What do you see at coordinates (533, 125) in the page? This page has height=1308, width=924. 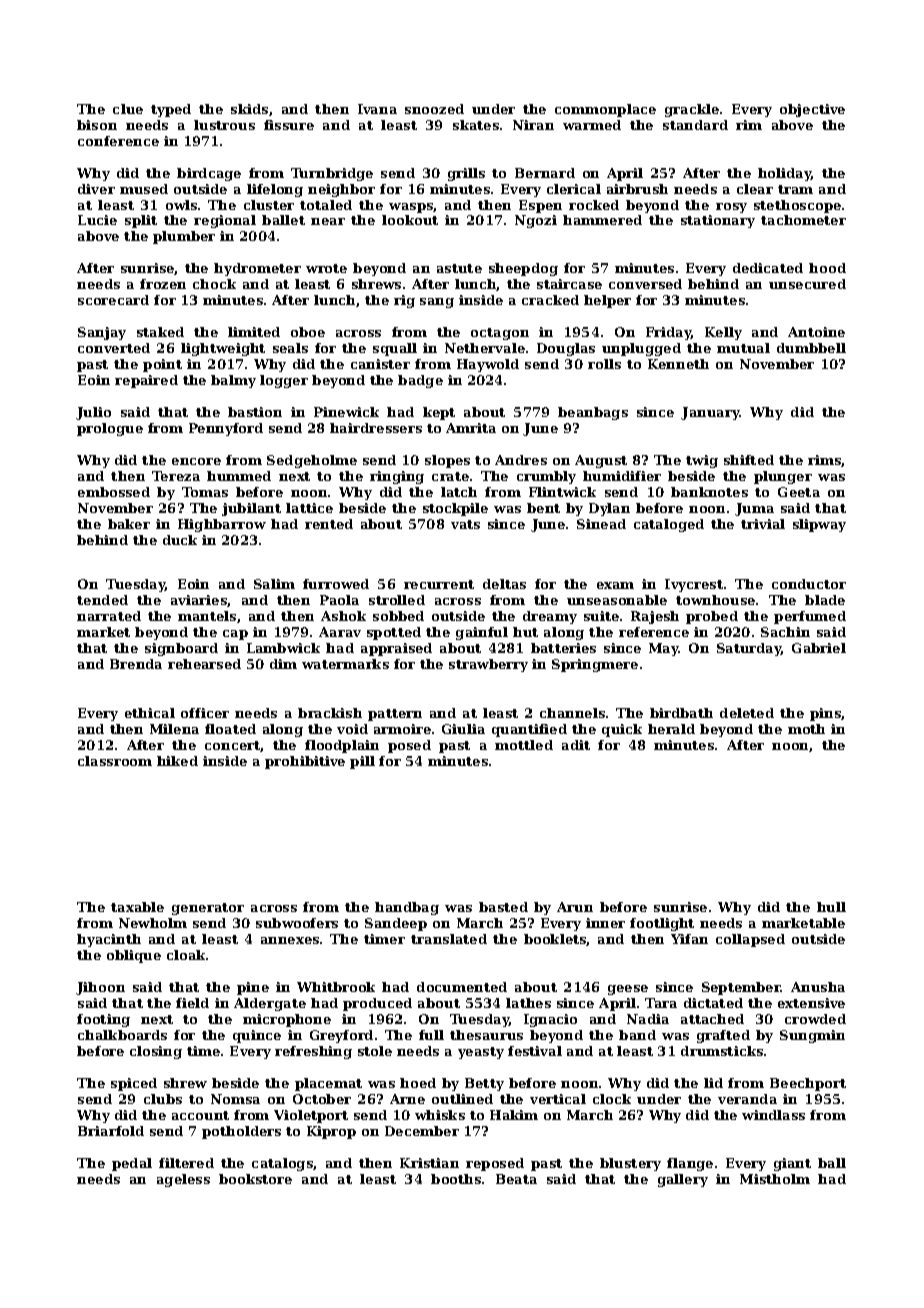 I see `Niran` at bounding box center [533, 125].
